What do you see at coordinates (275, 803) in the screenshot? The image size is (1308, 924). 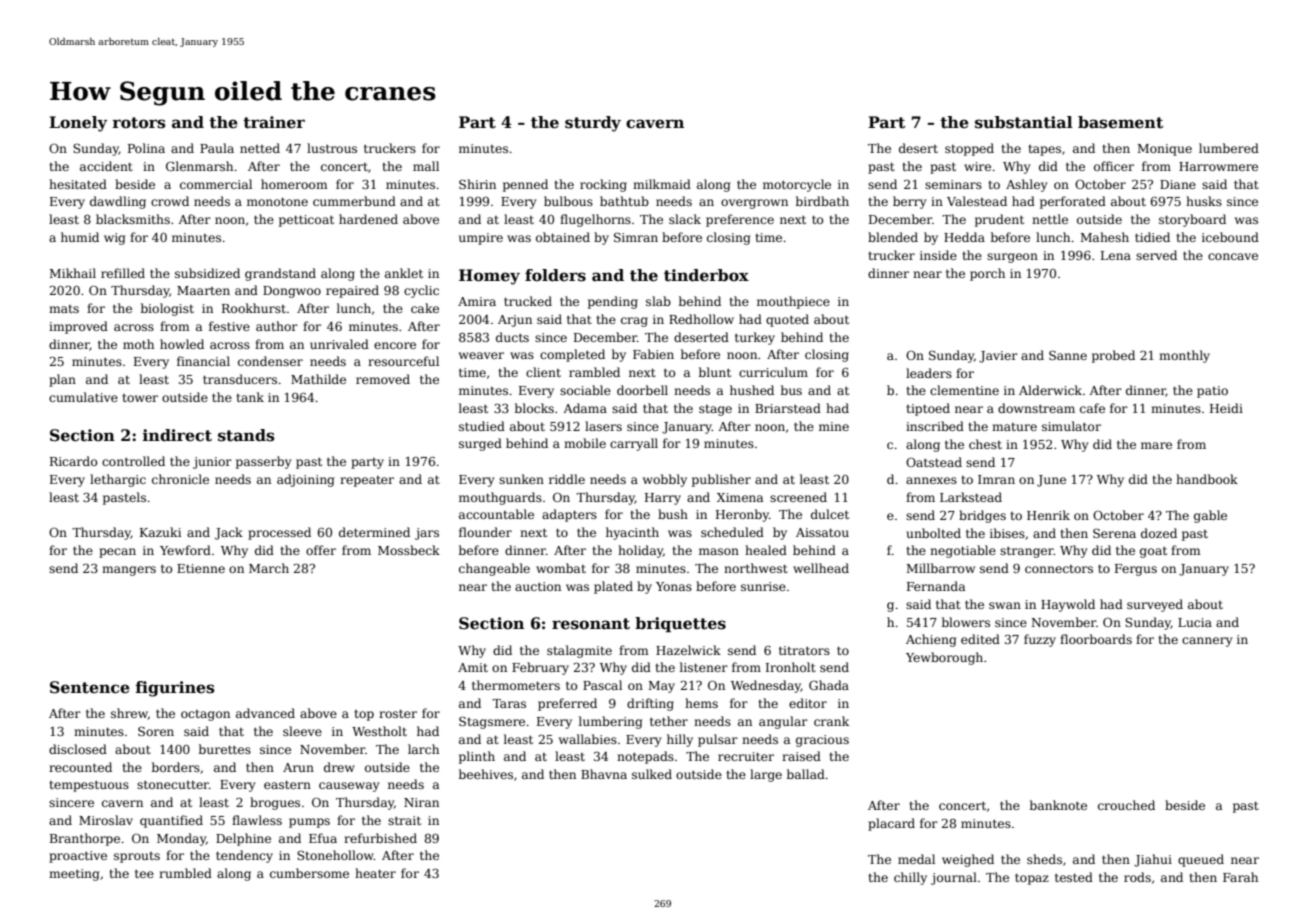 I see `brogues` at bounding box center [275, 803].
